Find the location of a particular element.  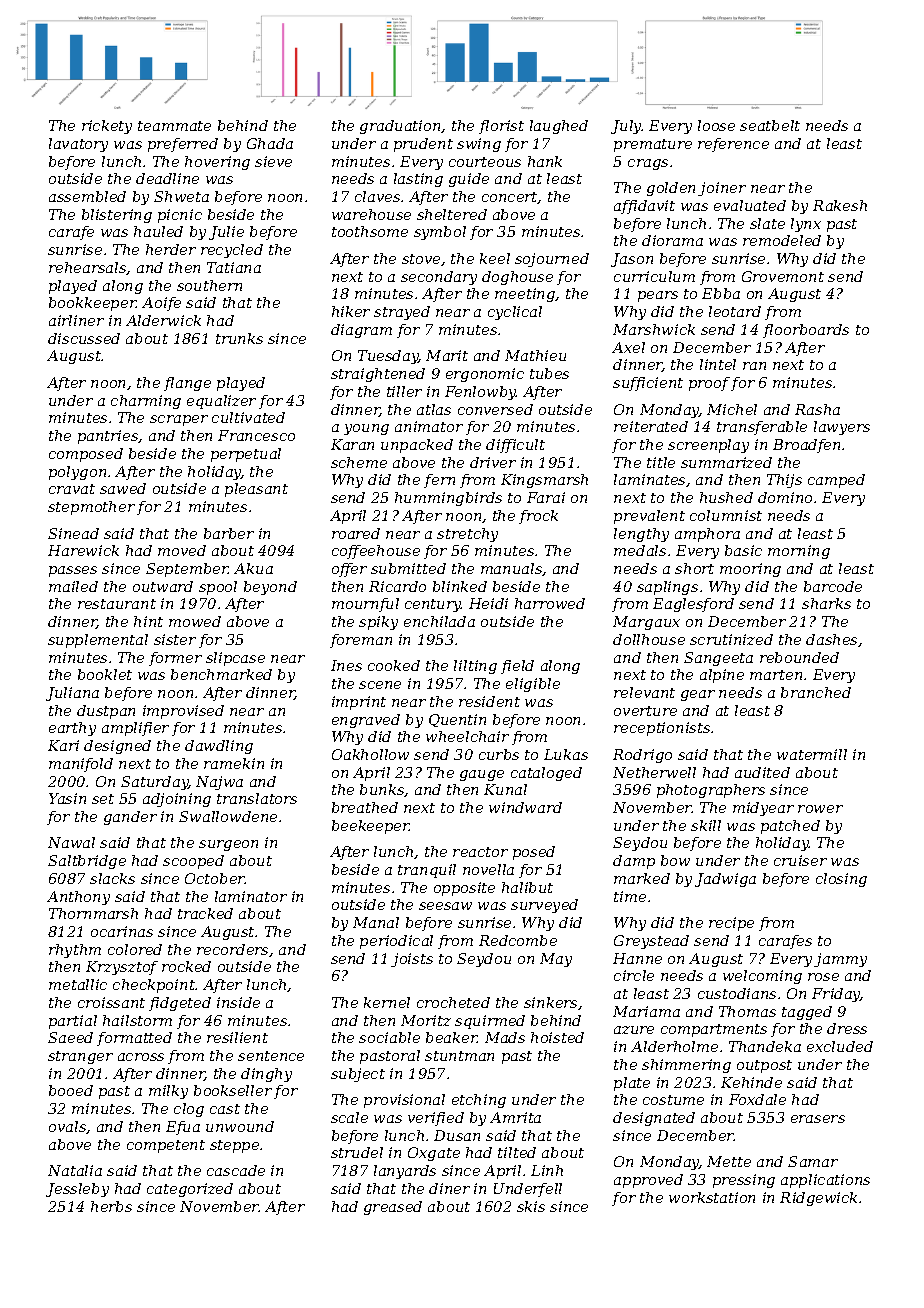

recycled is located at coordinates (232, 251).
